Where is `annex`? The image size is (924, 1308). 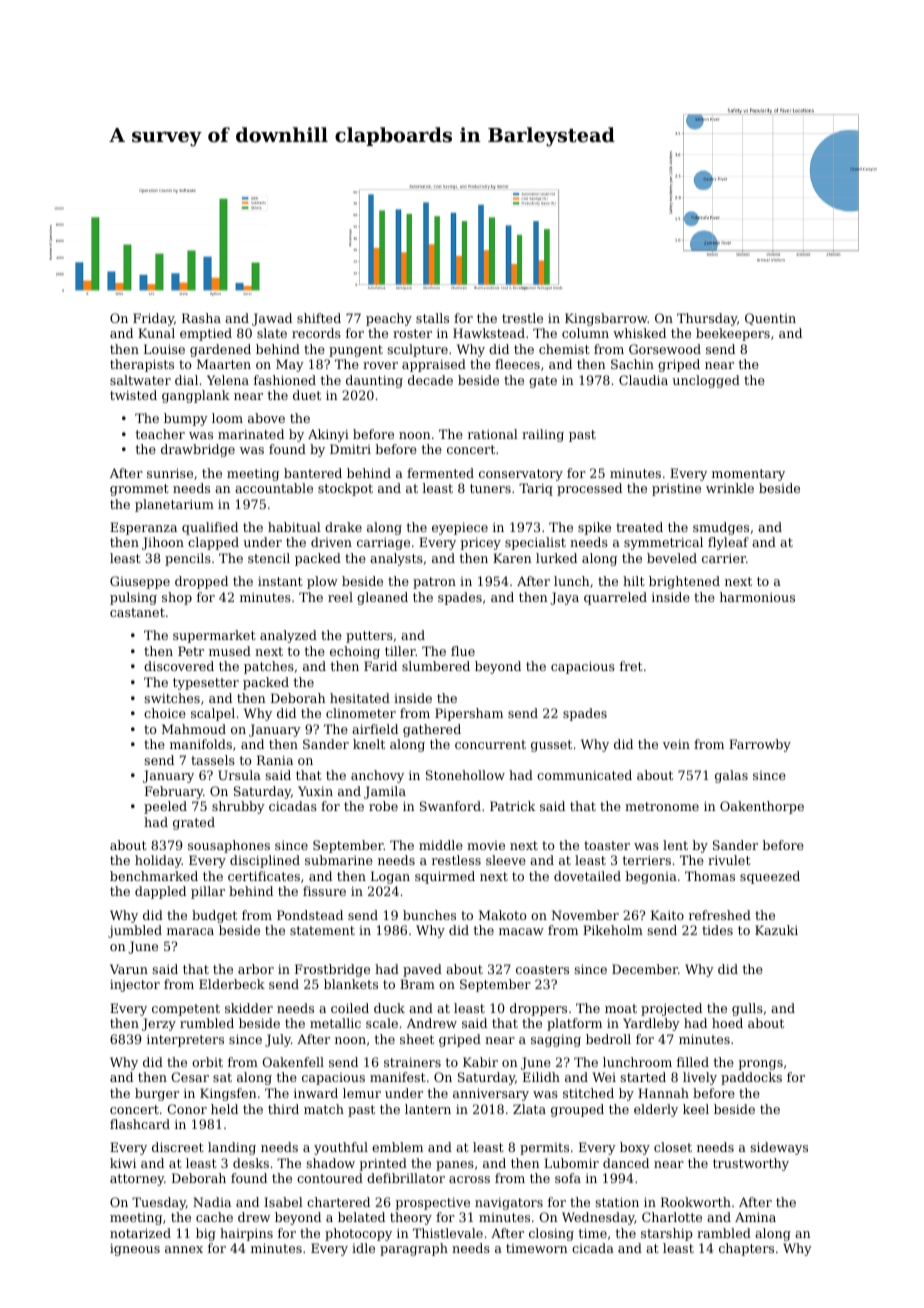 annex is located at coordinates (184, 1249).
